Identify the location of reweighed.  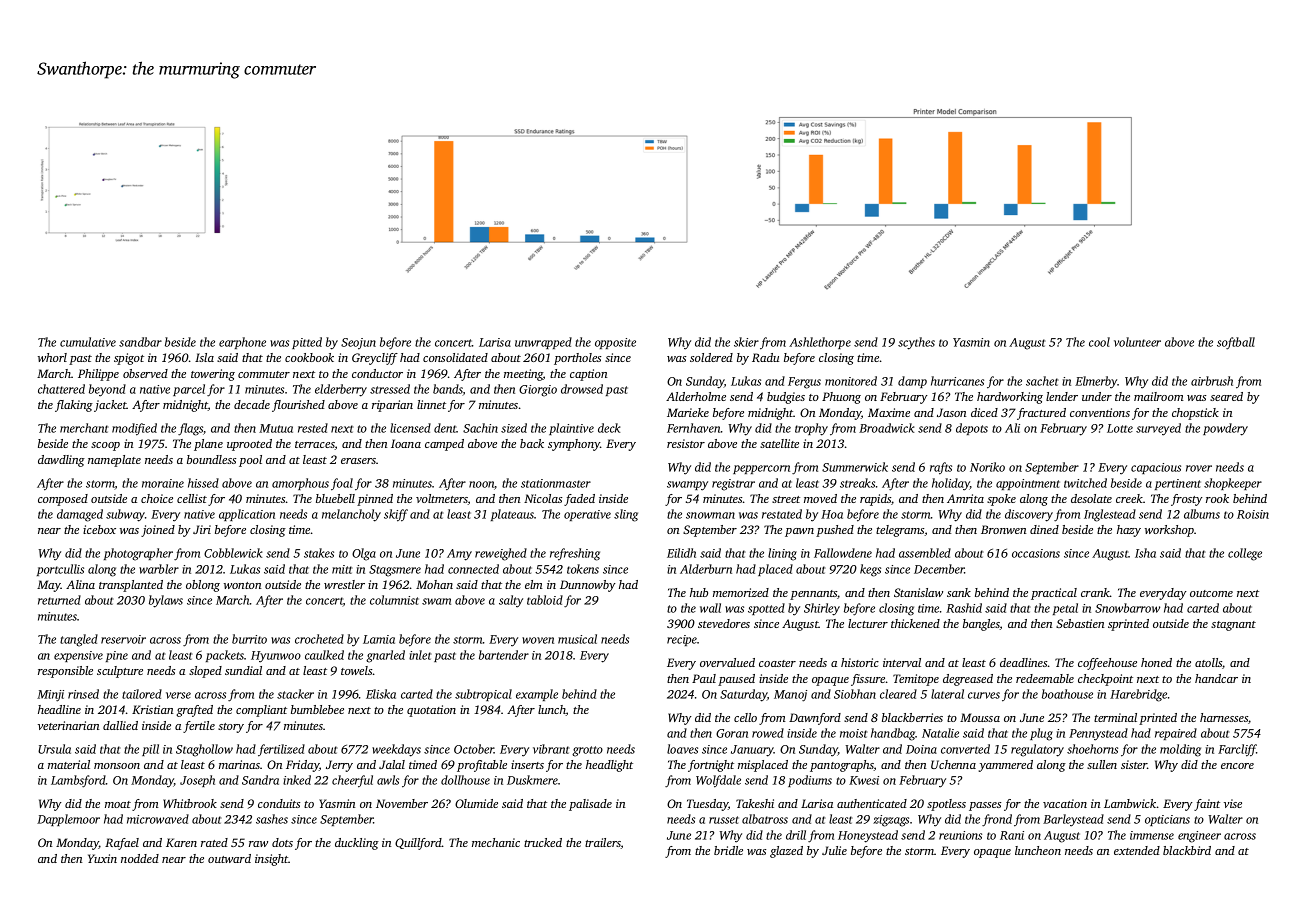
(501, 554).
